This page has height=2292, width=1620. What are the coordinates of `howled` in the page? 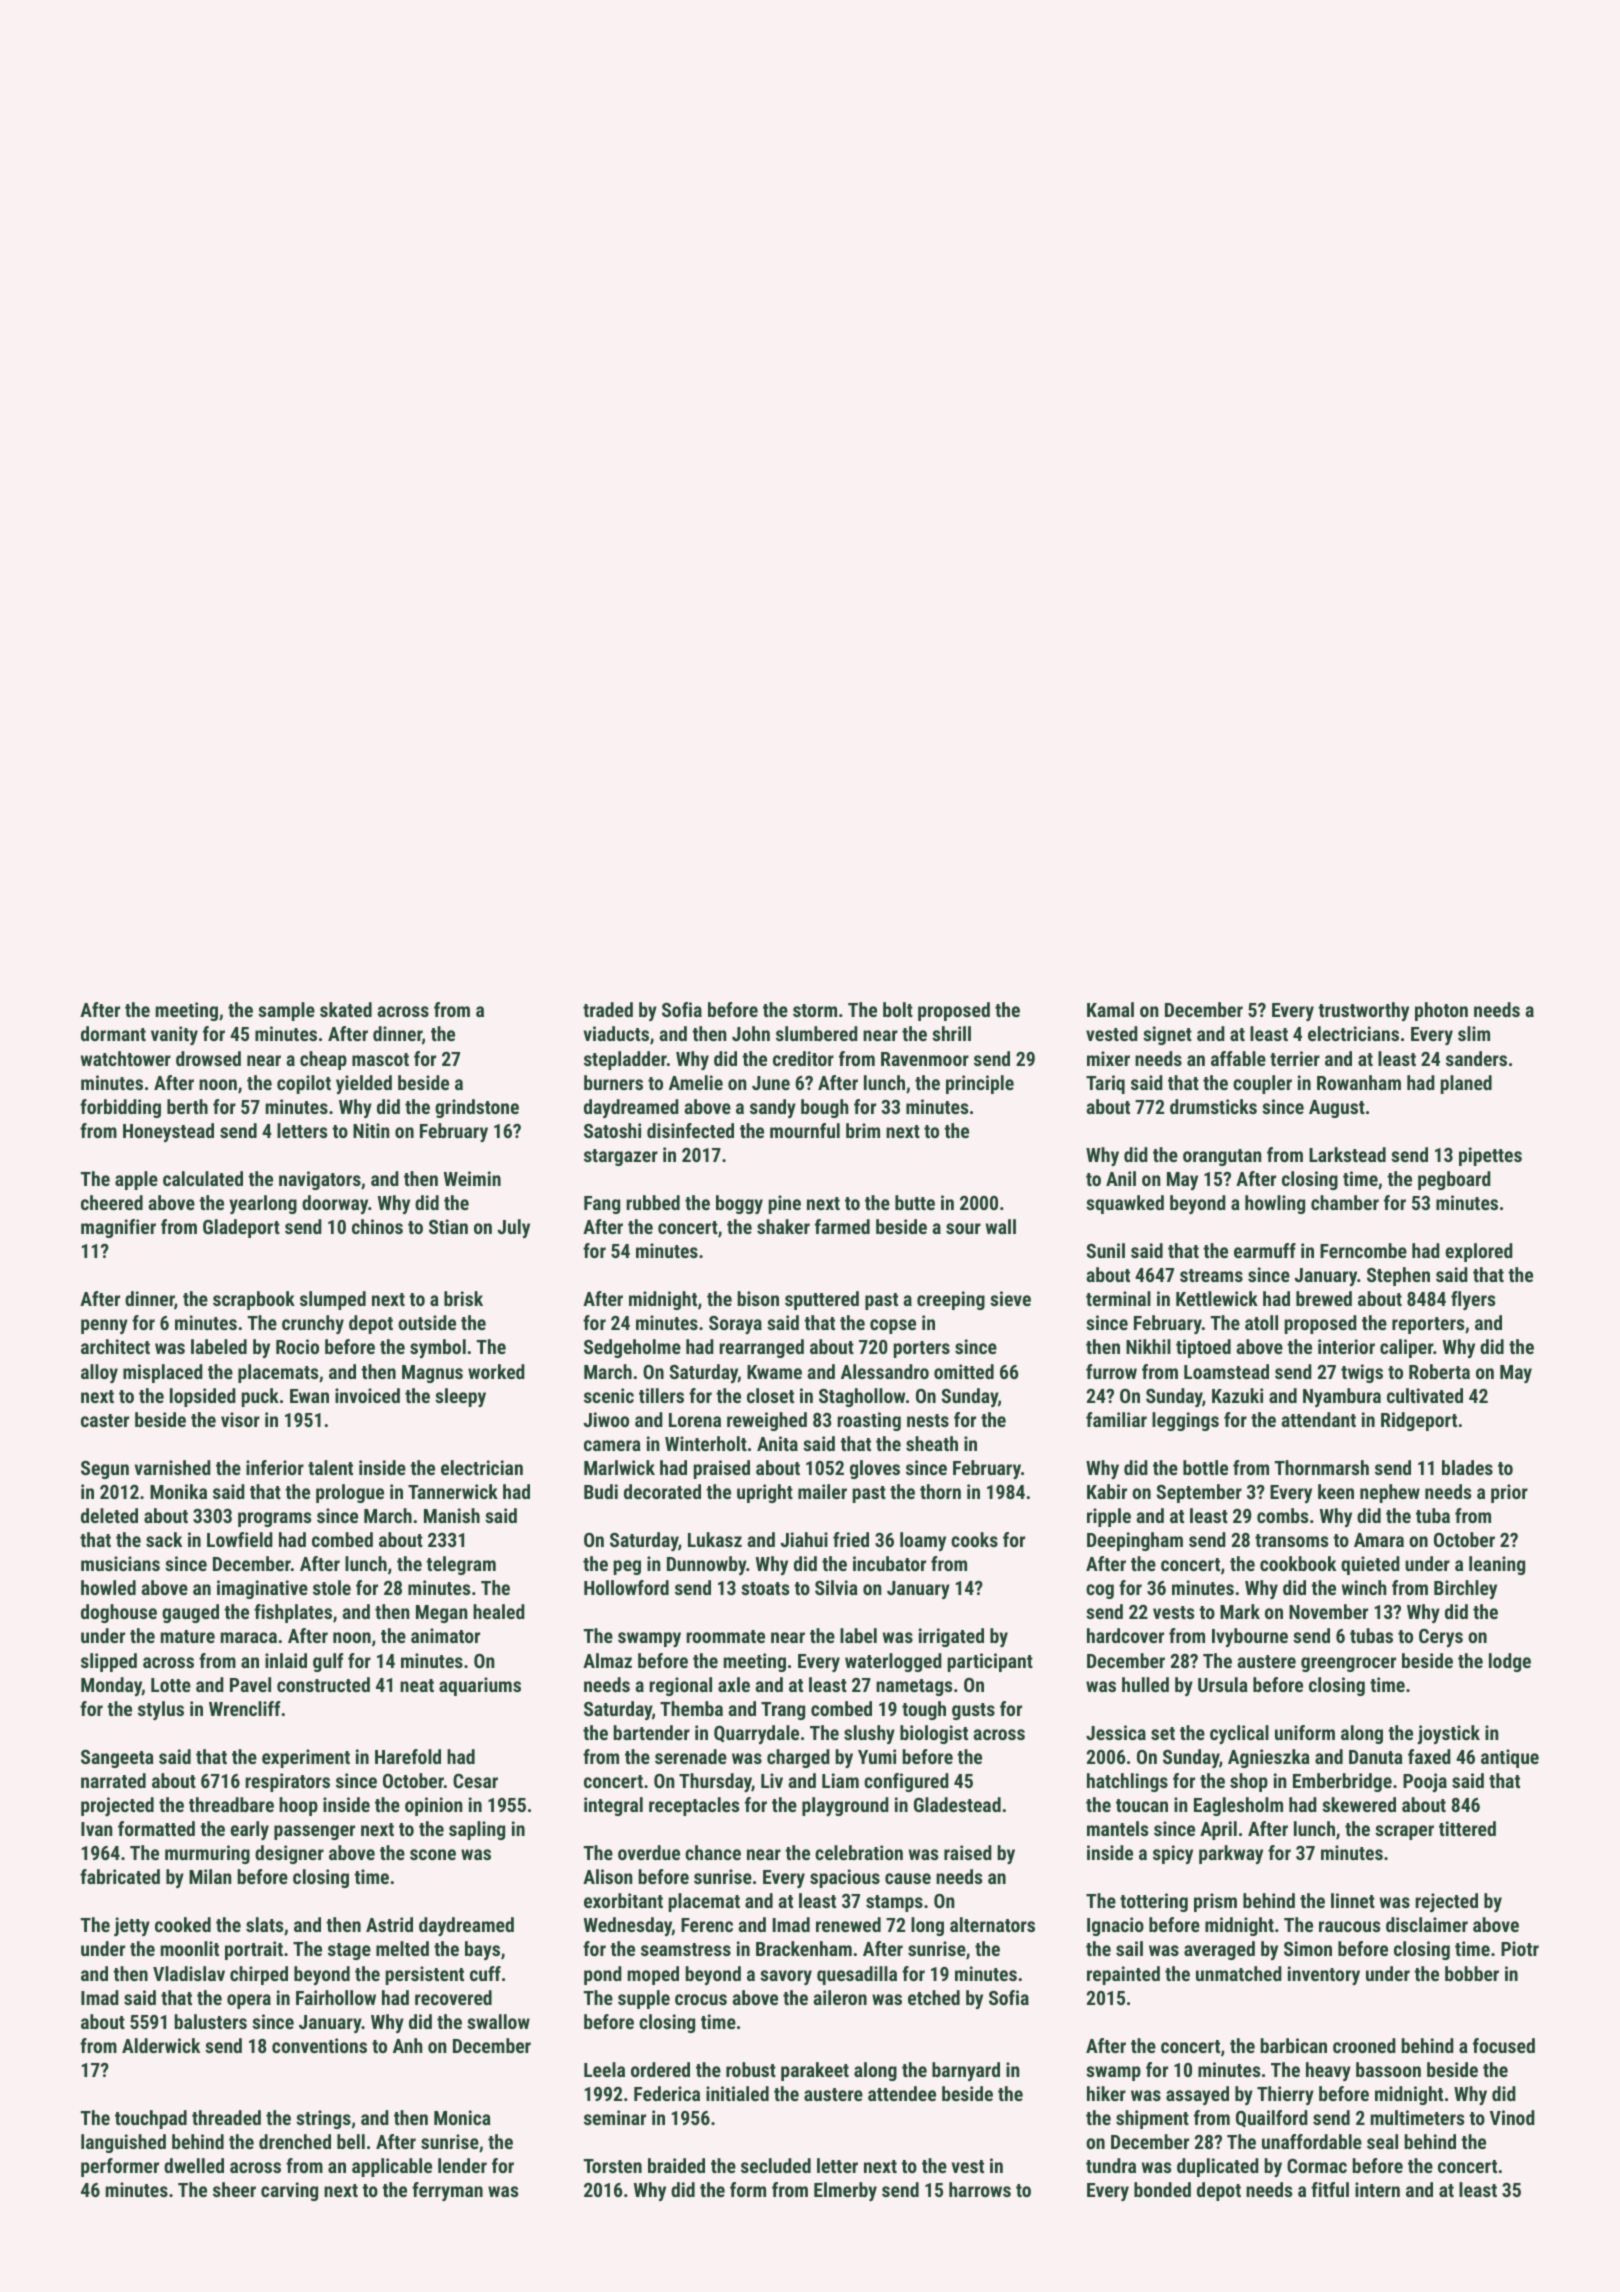 It's located at (108, 1587).
